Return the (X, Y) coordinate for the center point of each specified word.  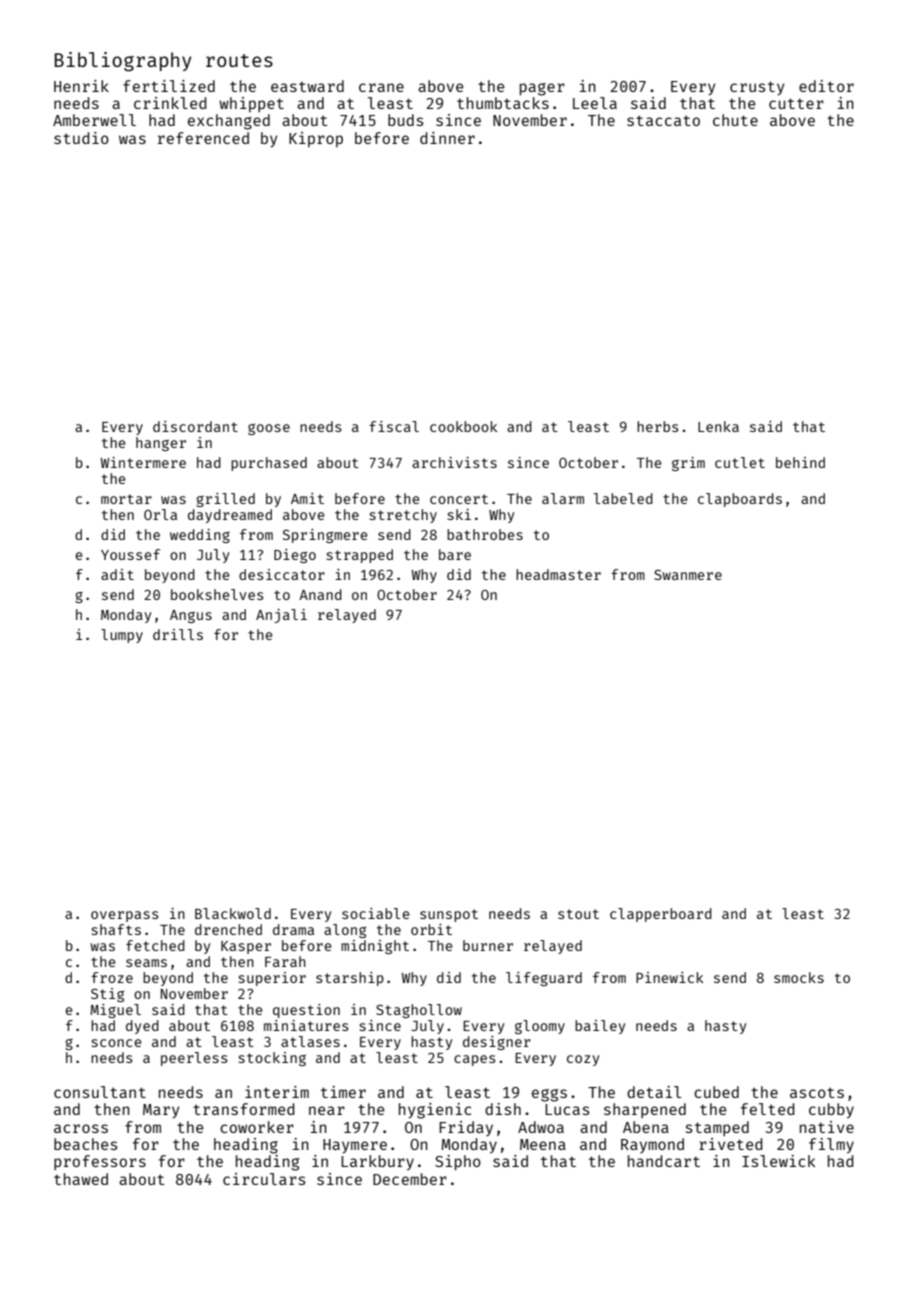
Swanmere (688, 575)
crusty (757, 88)
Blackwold (233, 913)
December (410, 1179)
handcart (664, 1161)
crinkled (170, 103)
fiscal (394, 426)
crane (381, 87)
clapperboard (661, 915)
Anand (320, 594)
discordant (195, 426)
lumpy (122, 636)
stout (578, 914)
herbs (658, 426)
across (81, 1128)
